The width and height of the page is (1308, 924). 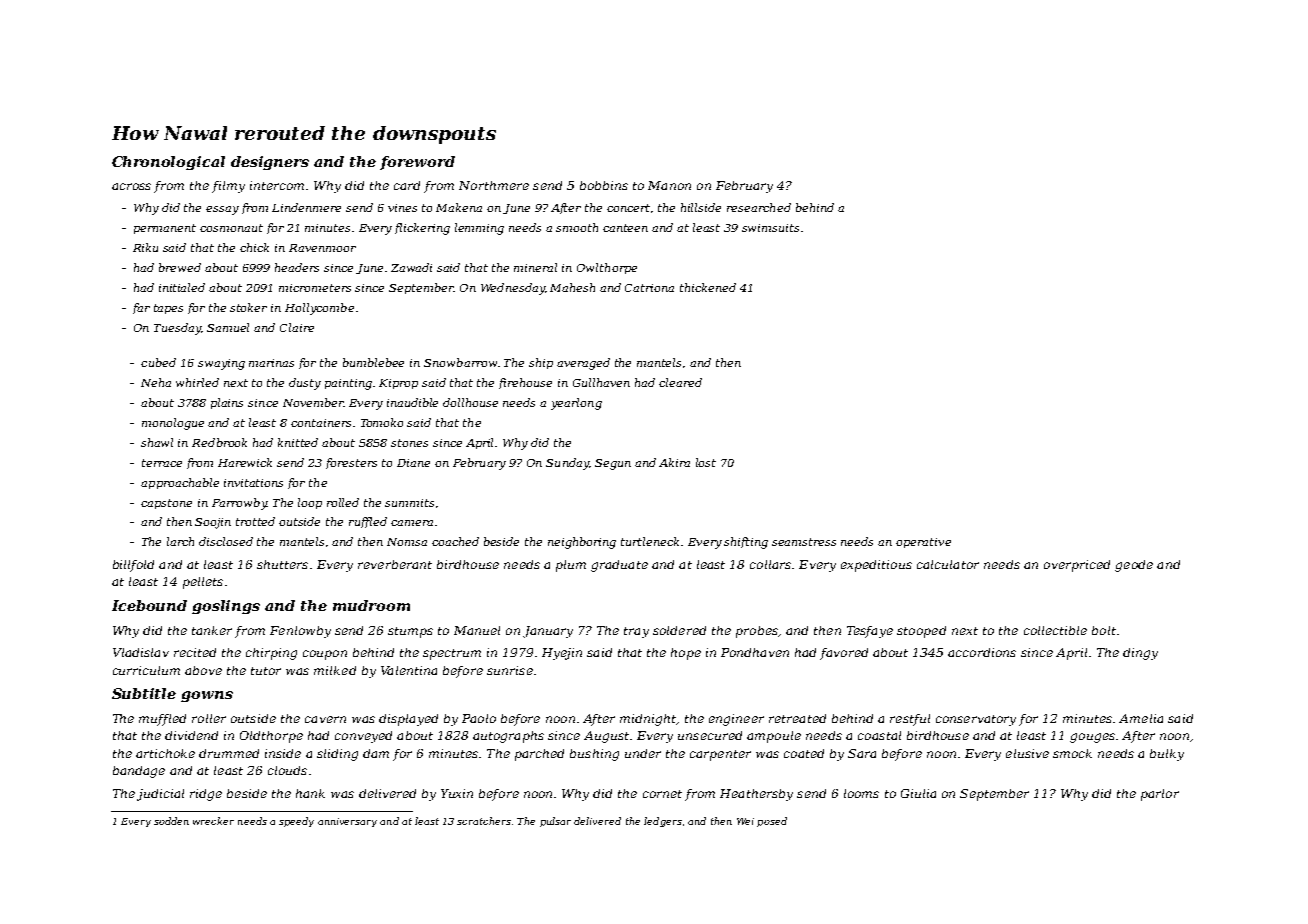 What do you see at coordinates (166, 504) in the page?
I see `capstone` at bounding box center [166, 504].
